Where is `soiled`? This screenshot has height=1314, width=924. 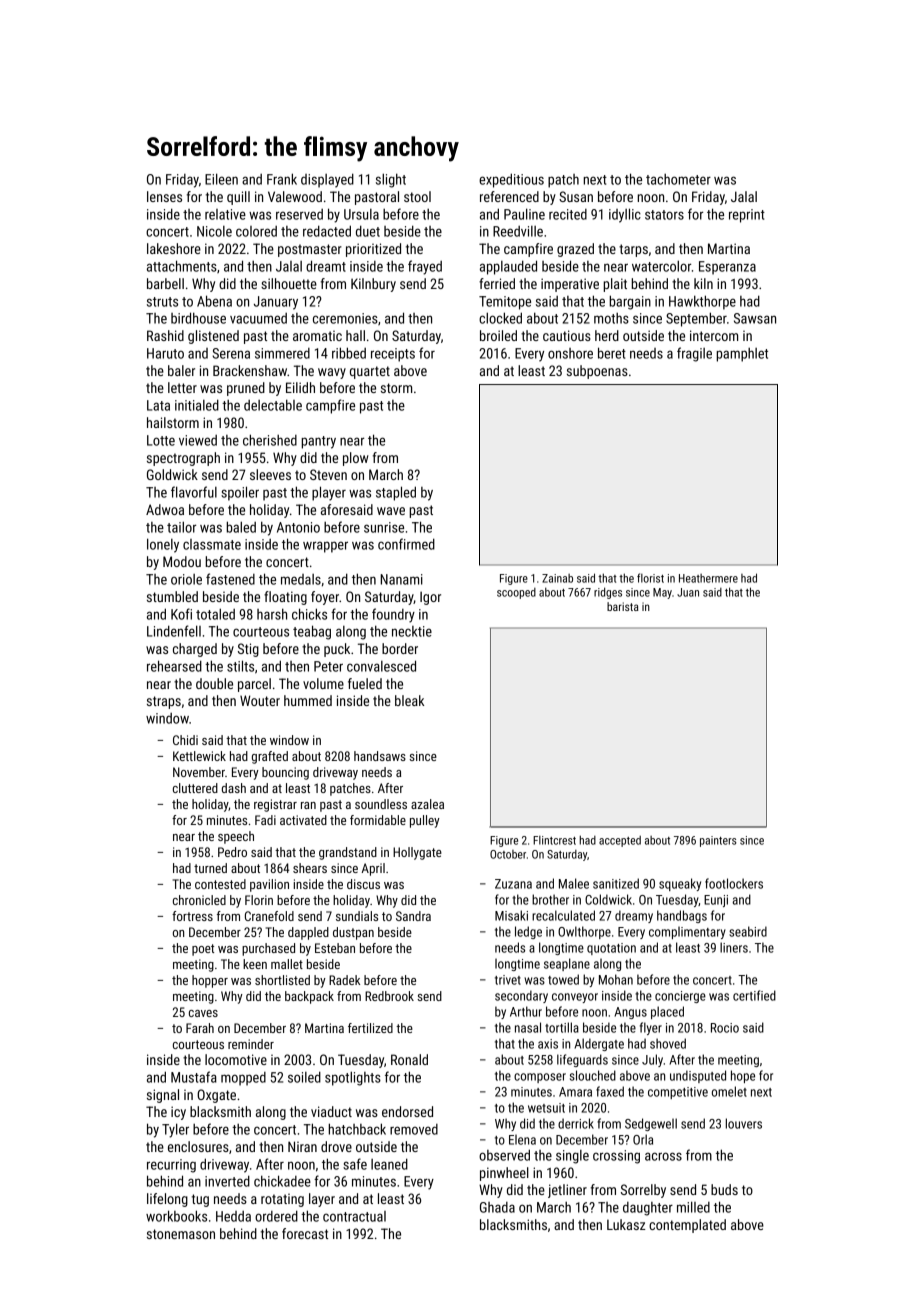 soiled is located at coordinates (304, 1077).
